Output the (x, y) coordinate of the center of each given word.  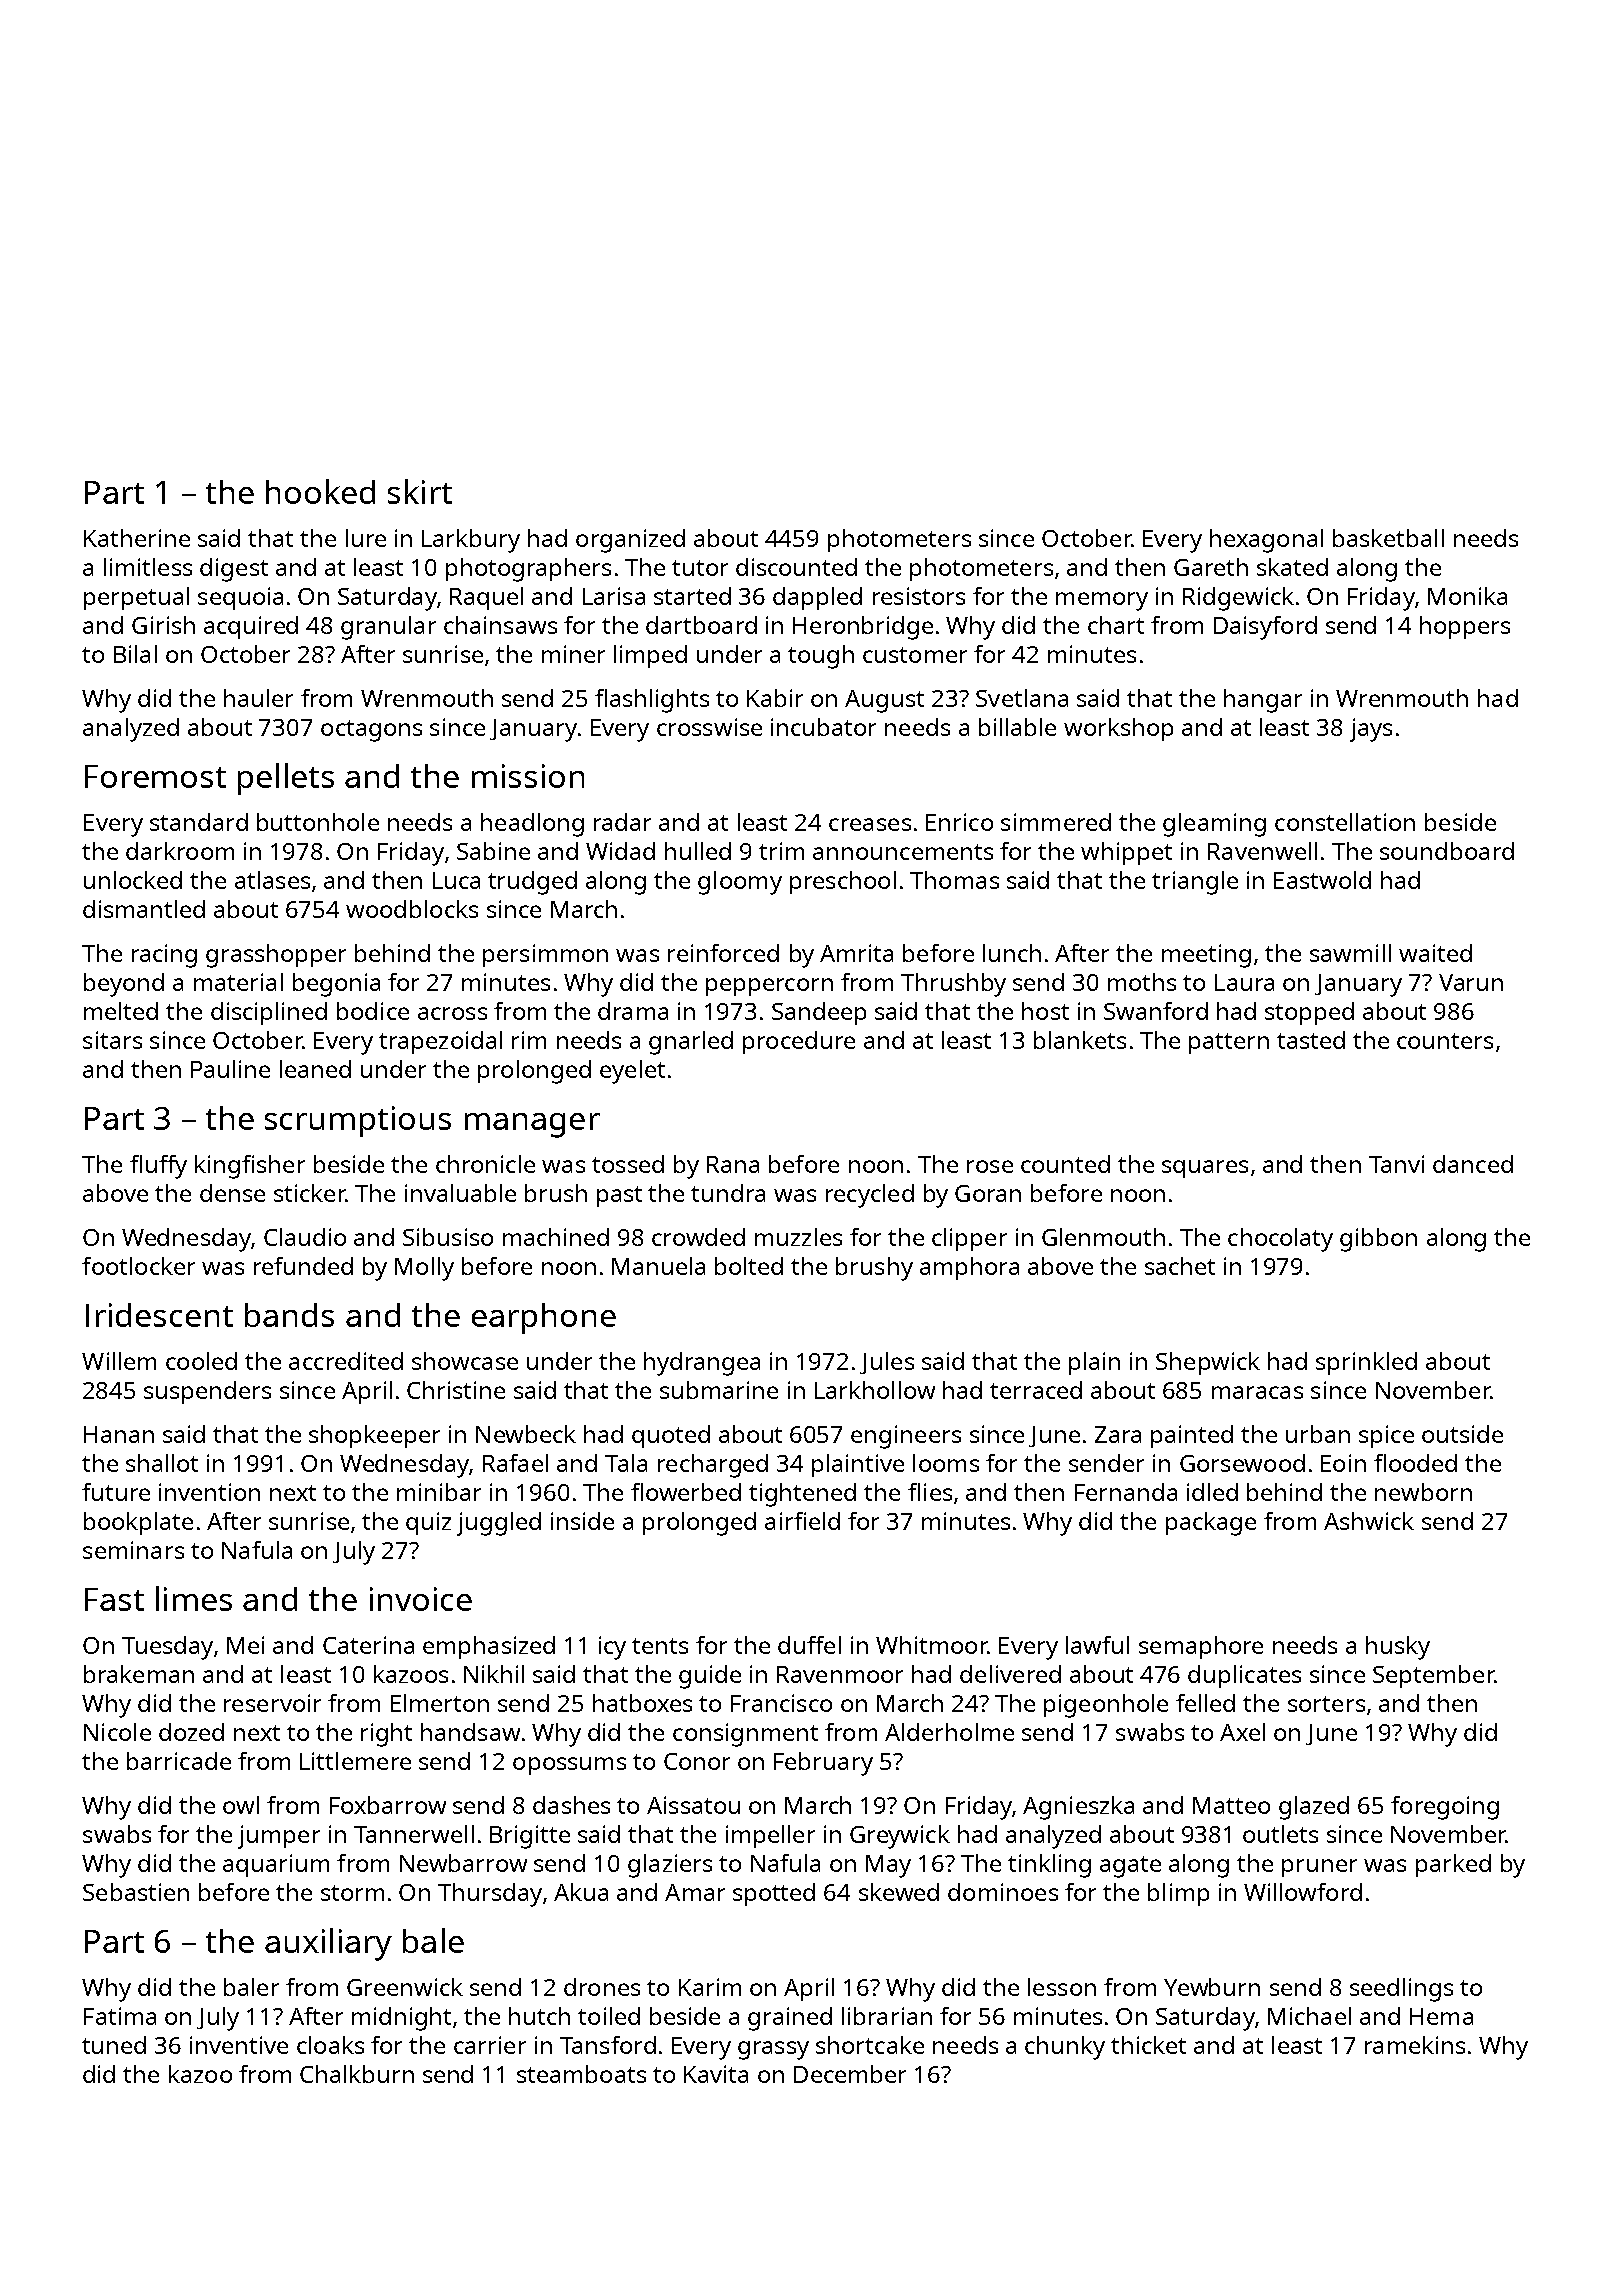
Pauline (230, 1069)
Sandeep (819, 1013)
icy (612, 1648)
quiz (428, 1523)
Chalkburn (357, 2074)
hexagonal (1266, 541)
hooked (320, 491)
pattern (1229, 1043)
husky (1398, 1648)
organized (630, 541)
